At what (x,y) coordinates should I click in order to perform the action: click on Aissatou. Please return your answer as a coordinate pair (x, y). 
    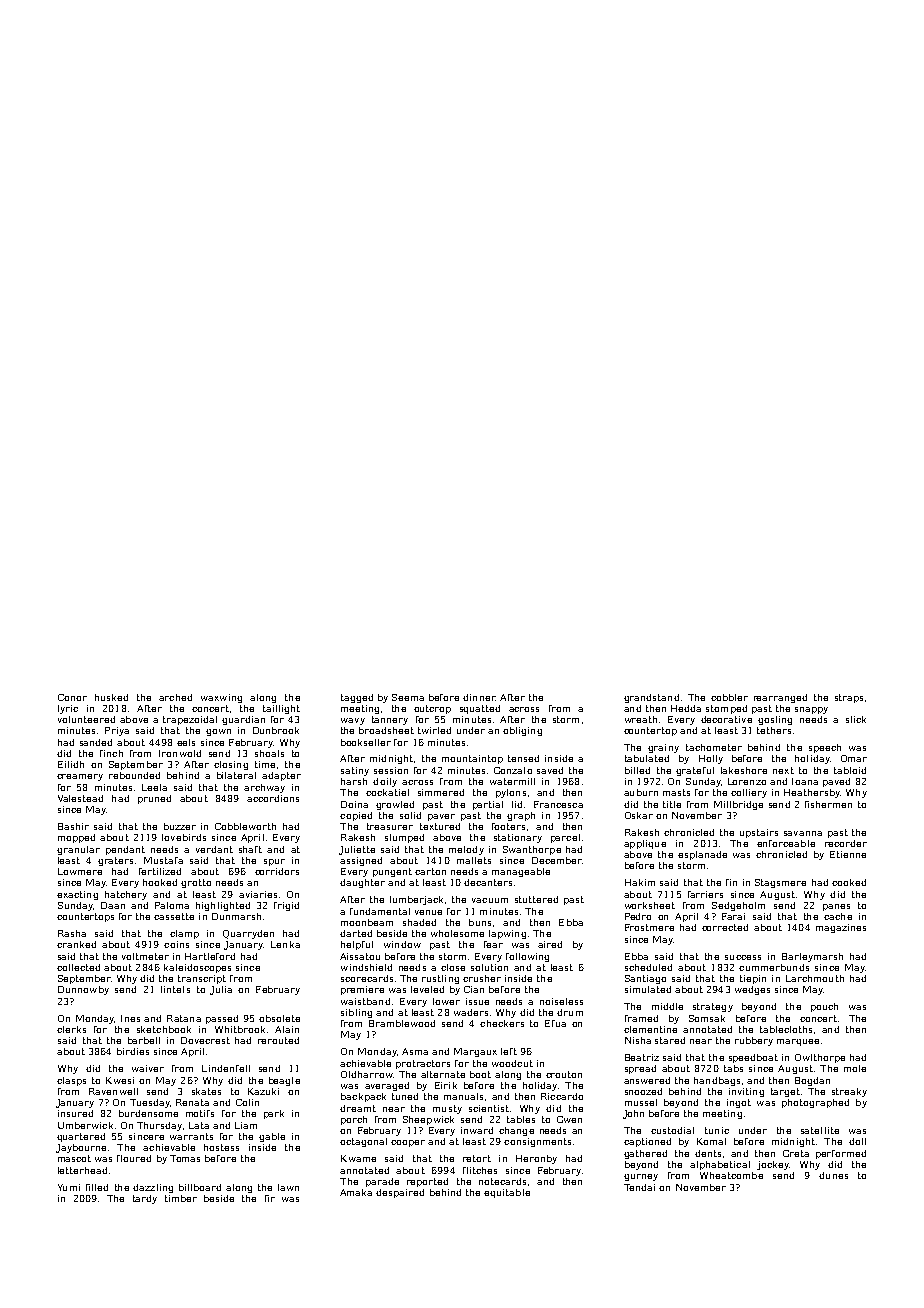
    Looking at the image, I should click on (360, 956).
